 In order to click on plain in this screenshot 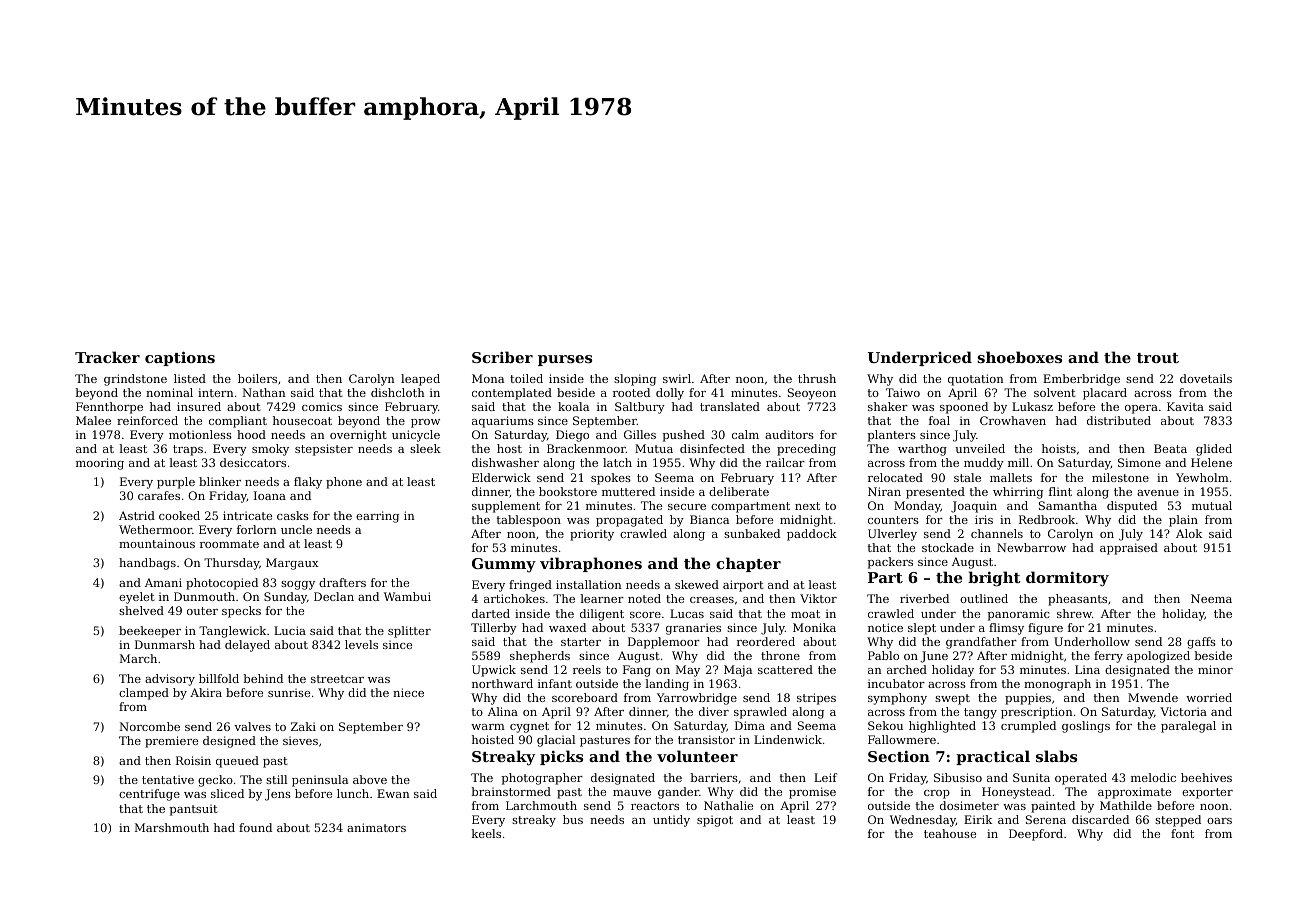, I will do `click(1183, 521)`.
